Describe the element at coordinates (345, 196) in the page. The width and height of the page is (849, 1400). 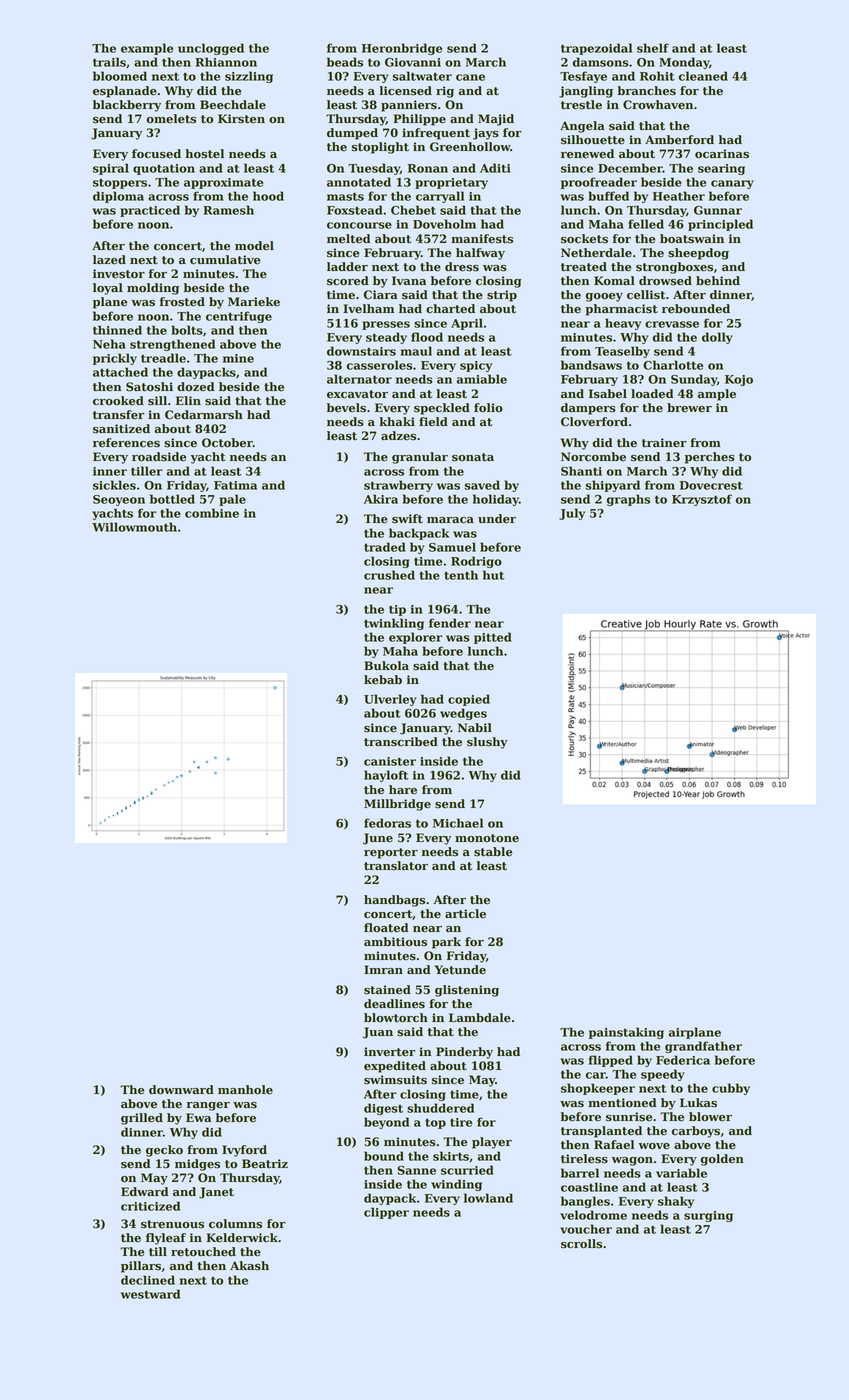
I see `masts` at that location.
